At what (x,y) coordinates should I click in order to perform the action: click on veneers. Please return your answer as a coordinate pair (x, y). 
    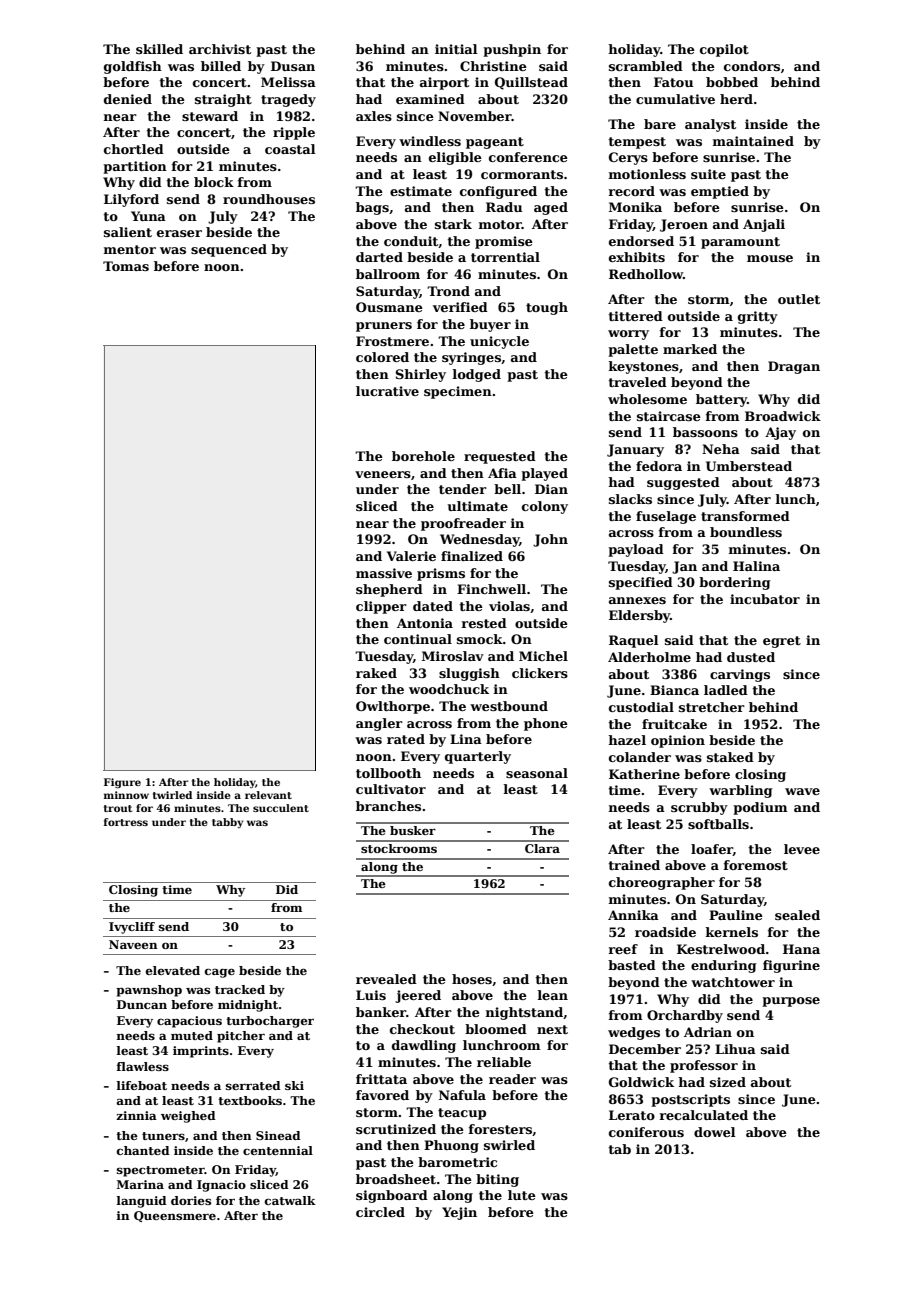
    Looking at the image, I should click on (383, 474).
